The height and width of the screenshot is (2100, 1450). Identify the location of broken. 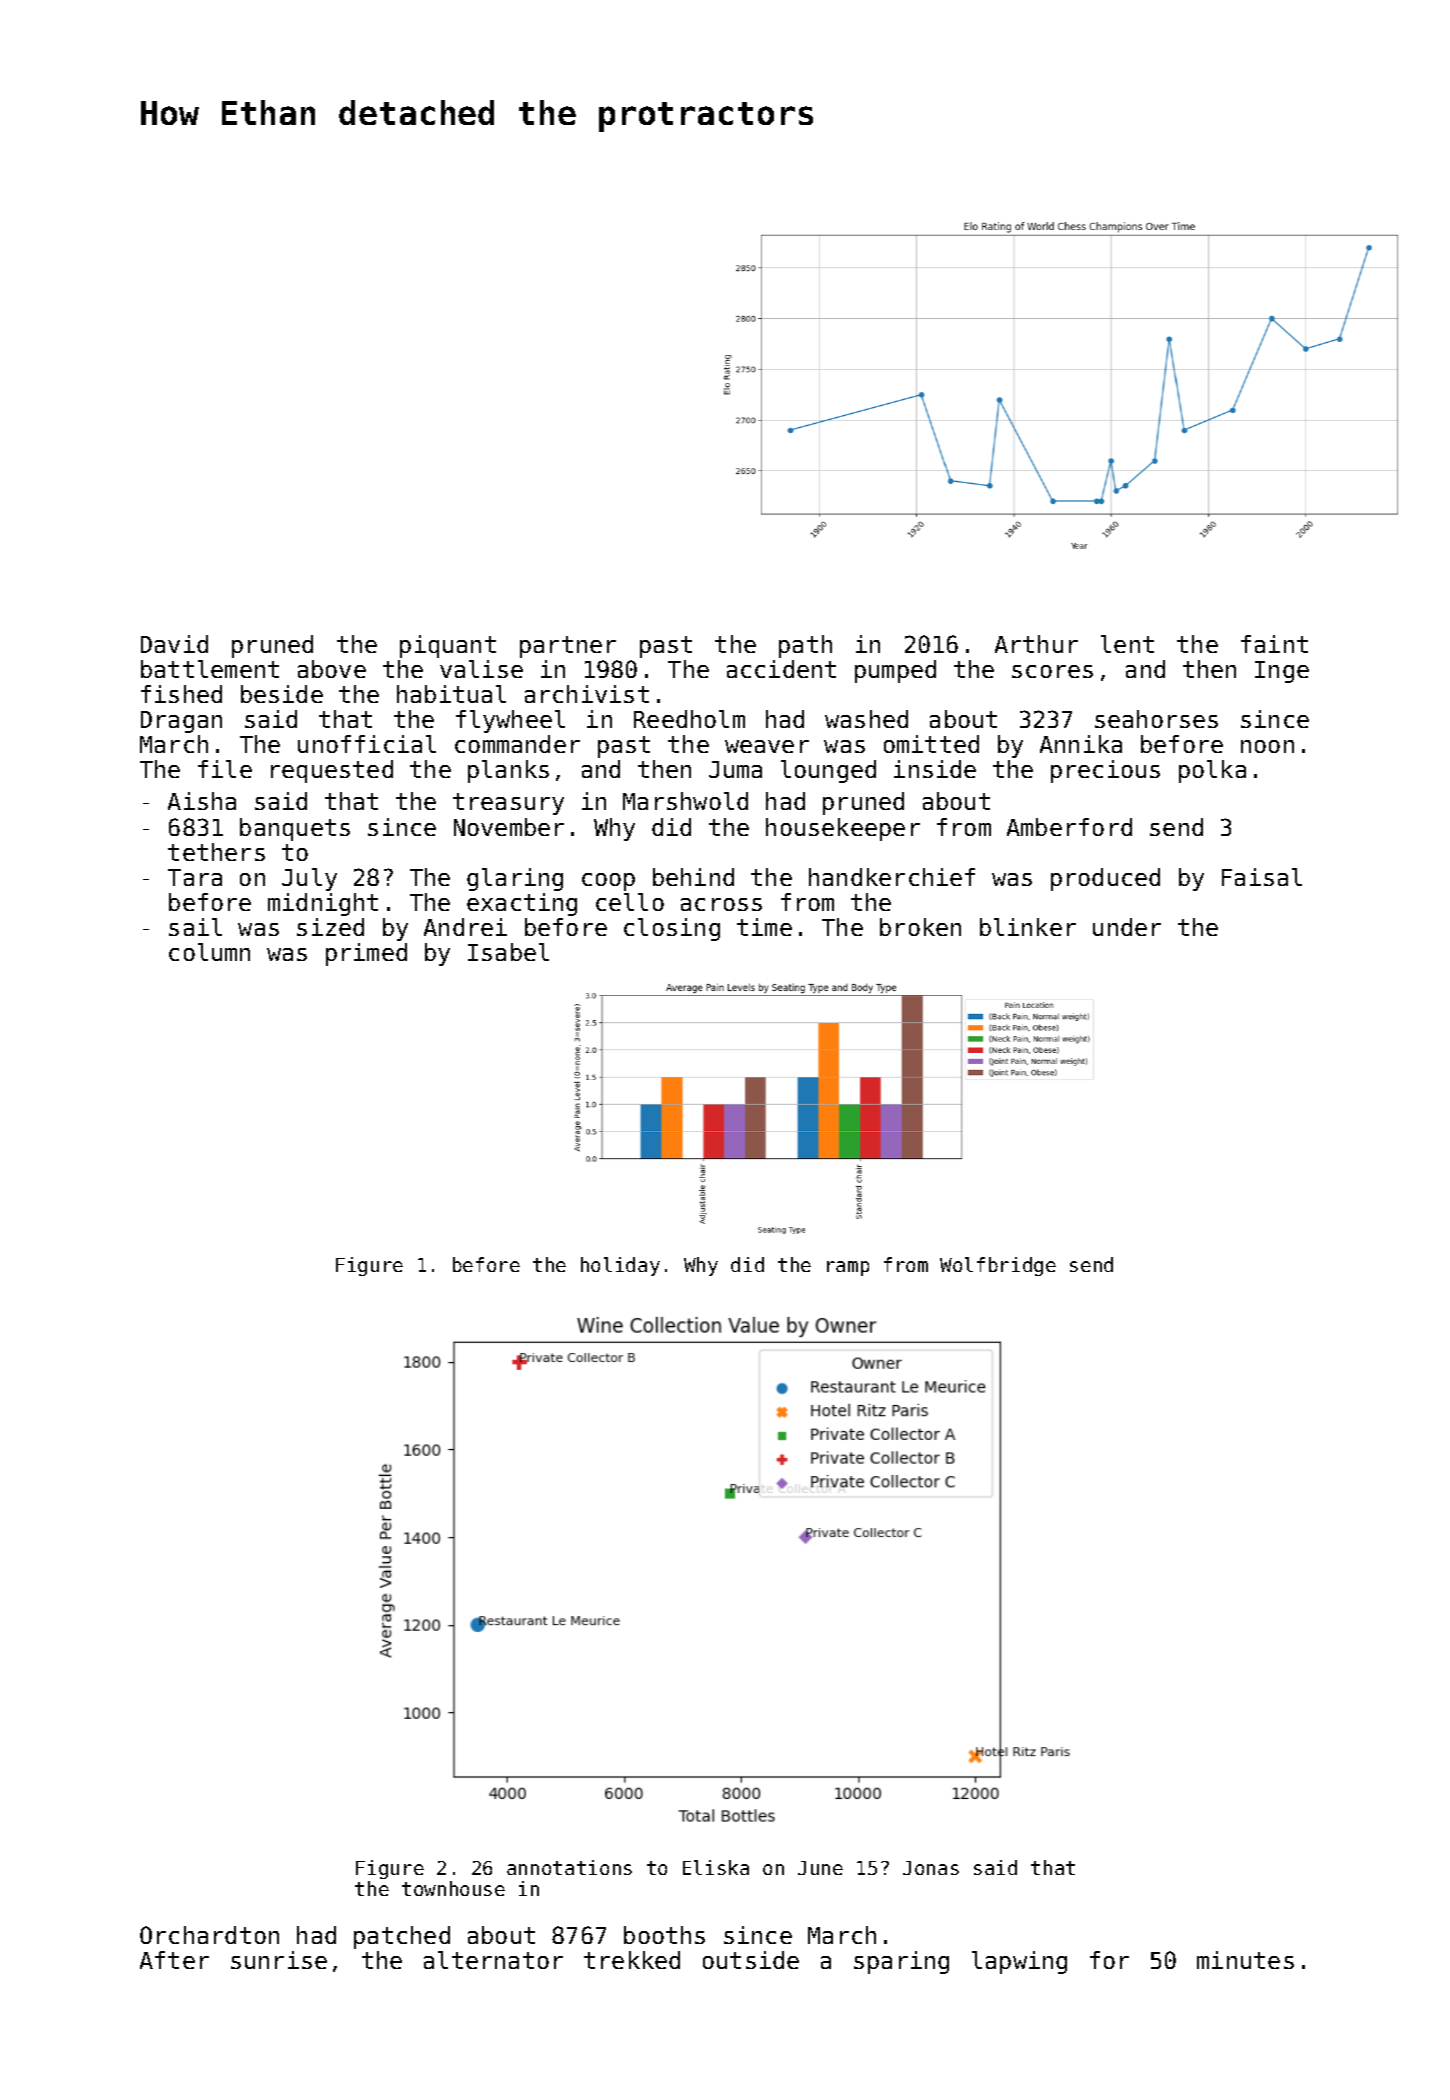
(920, 927).
